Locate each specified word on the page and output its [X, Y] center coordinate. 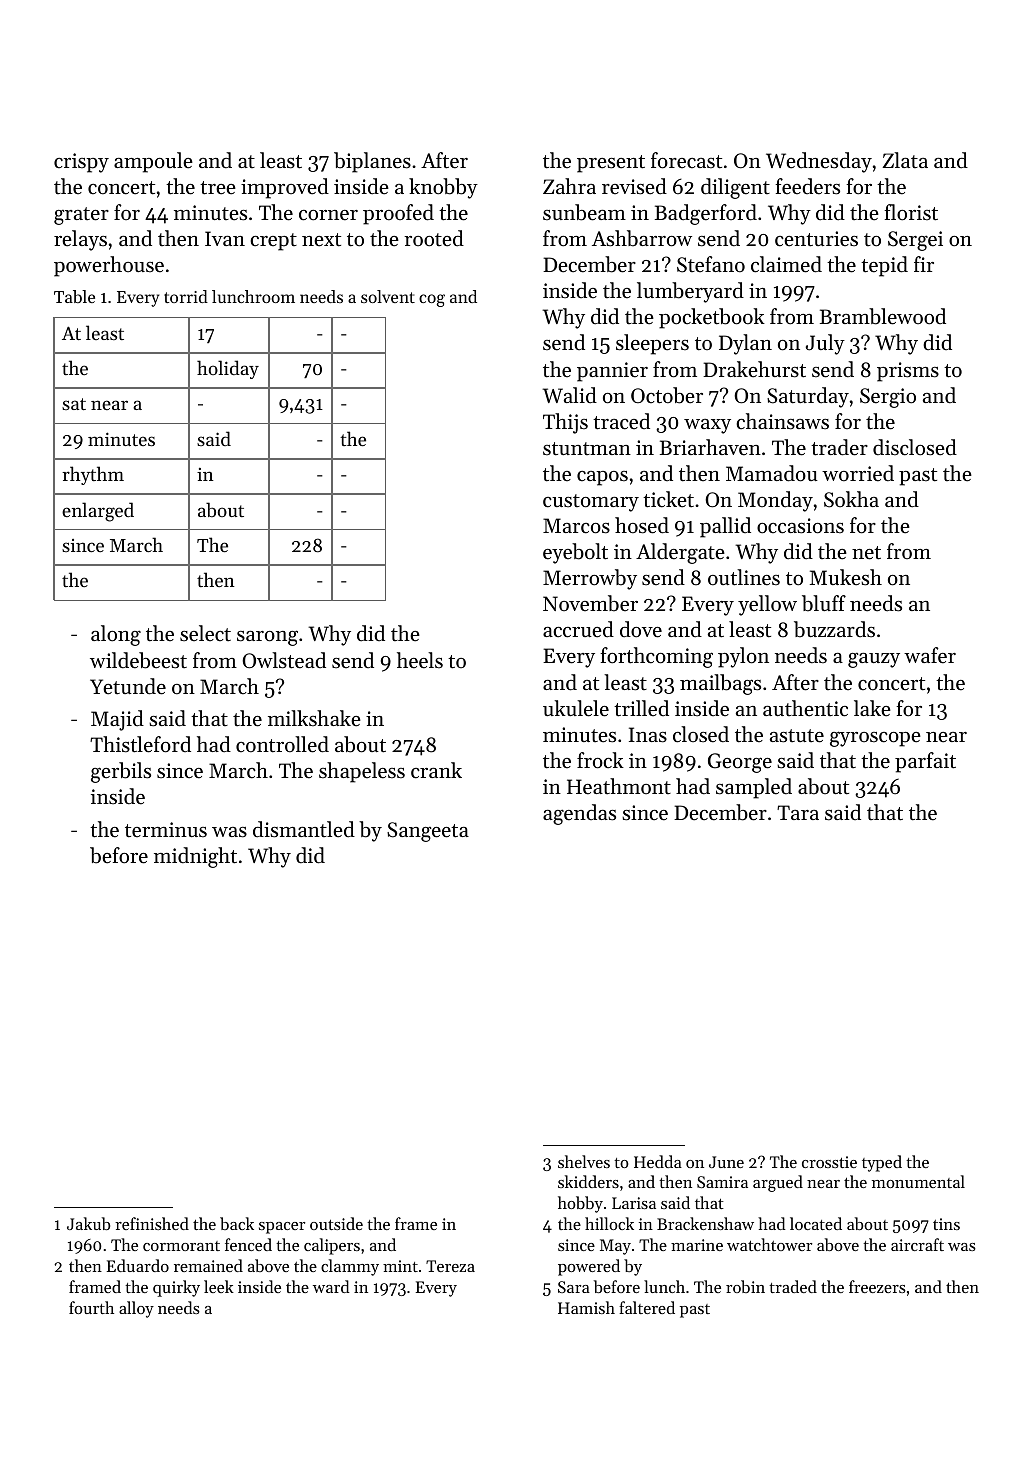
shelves [584, 1161]
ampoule [153, 162]
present [611, 164]
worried [858, 473]
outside [336, 1223]
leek [219, 1286]
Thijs [565, 423]
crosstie [829, 1162]
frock [600, 760]
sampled [754, 788]
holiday [228, 369]
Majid [117, 720]
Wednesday [819, 162]
